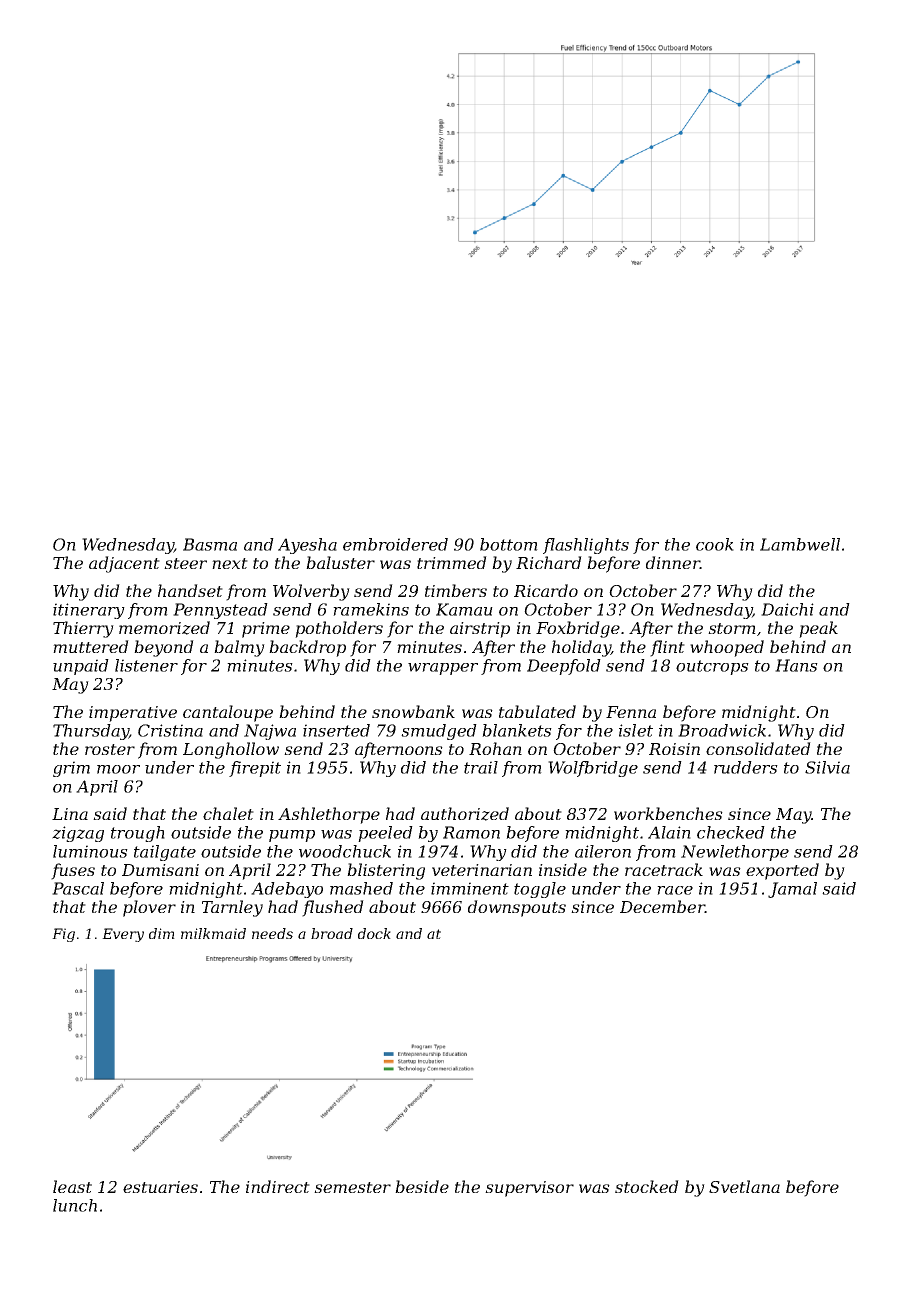 The height and width of the screenshot is (1308, 924). What do you see at coordinates (123, 935) in the screenshot?
I see `Every` at bounding box center [123, 935].
